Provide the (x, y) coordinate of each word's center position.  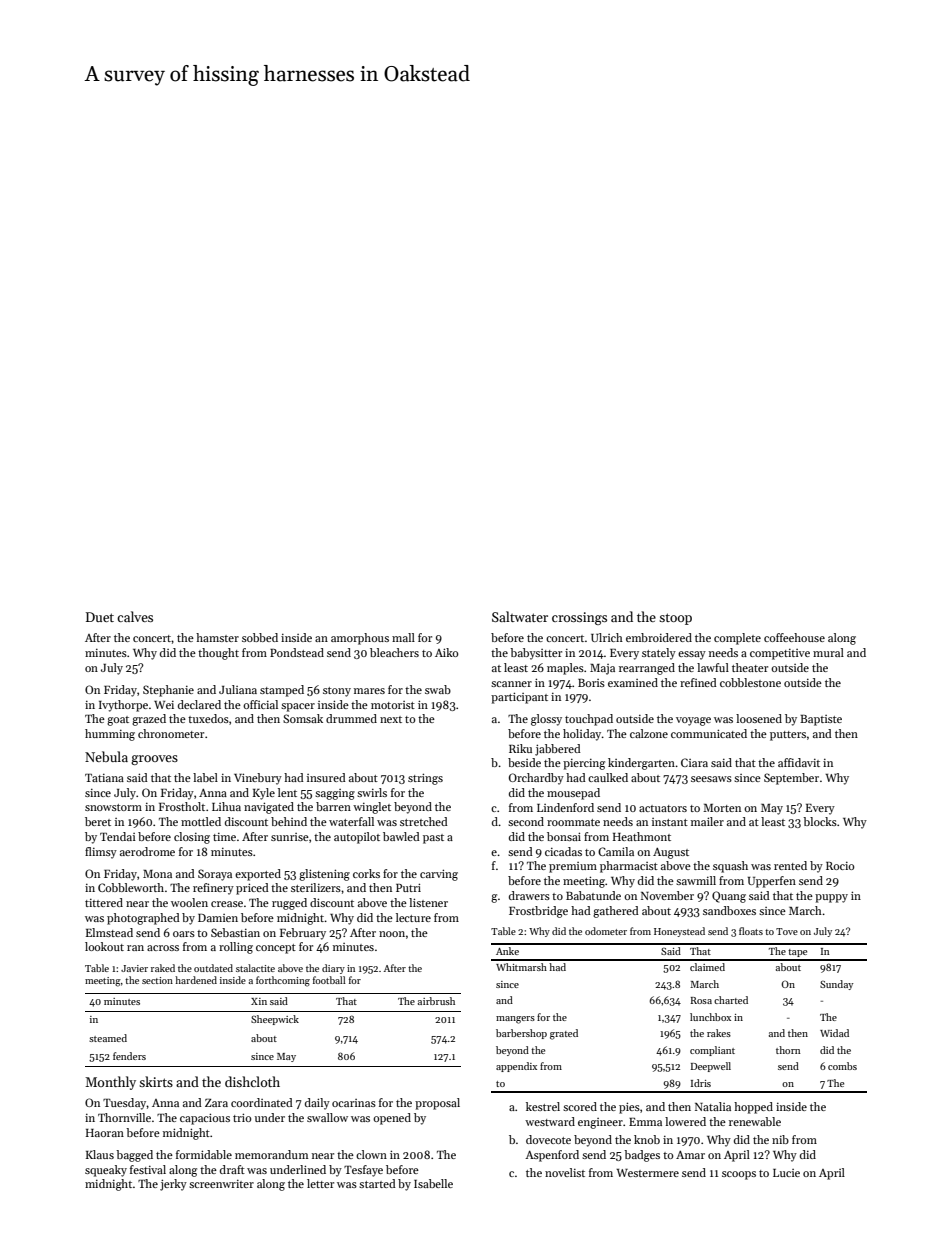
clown (371, 1154)
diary (333, 969)
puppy (831, 898)
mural (828, 652)
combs (842, 1066)
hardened (196, 980)
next (391, 719)
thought (218, 654)
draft (232, 1169)
